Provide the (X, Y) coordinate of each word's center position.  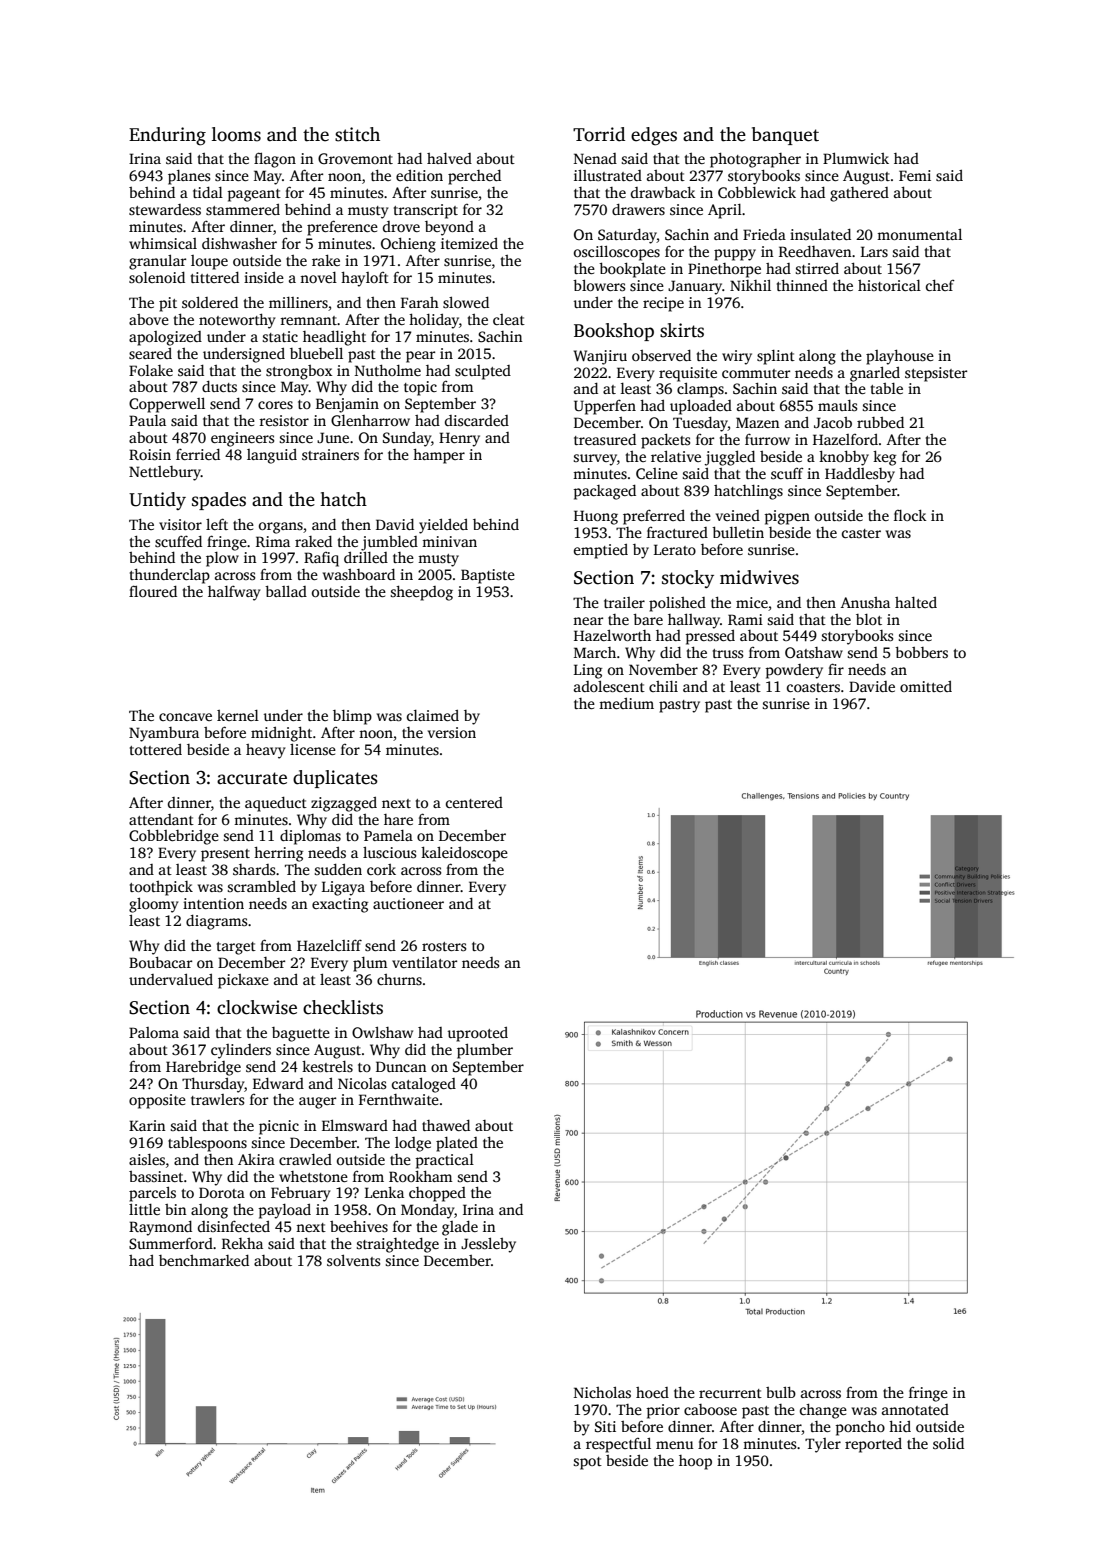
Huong (596, 517)
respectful (618, 1445)
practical (445, 1161)
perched (474, 177)
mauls (838, 405)
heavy (265, 751)
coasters (813, 687)
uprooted (478, 1034)
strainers (330, 454)
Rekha (242, 1243)
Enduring (167, 136)
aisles (147, 1159)
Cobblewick (757, 192)
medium (626, 703)
